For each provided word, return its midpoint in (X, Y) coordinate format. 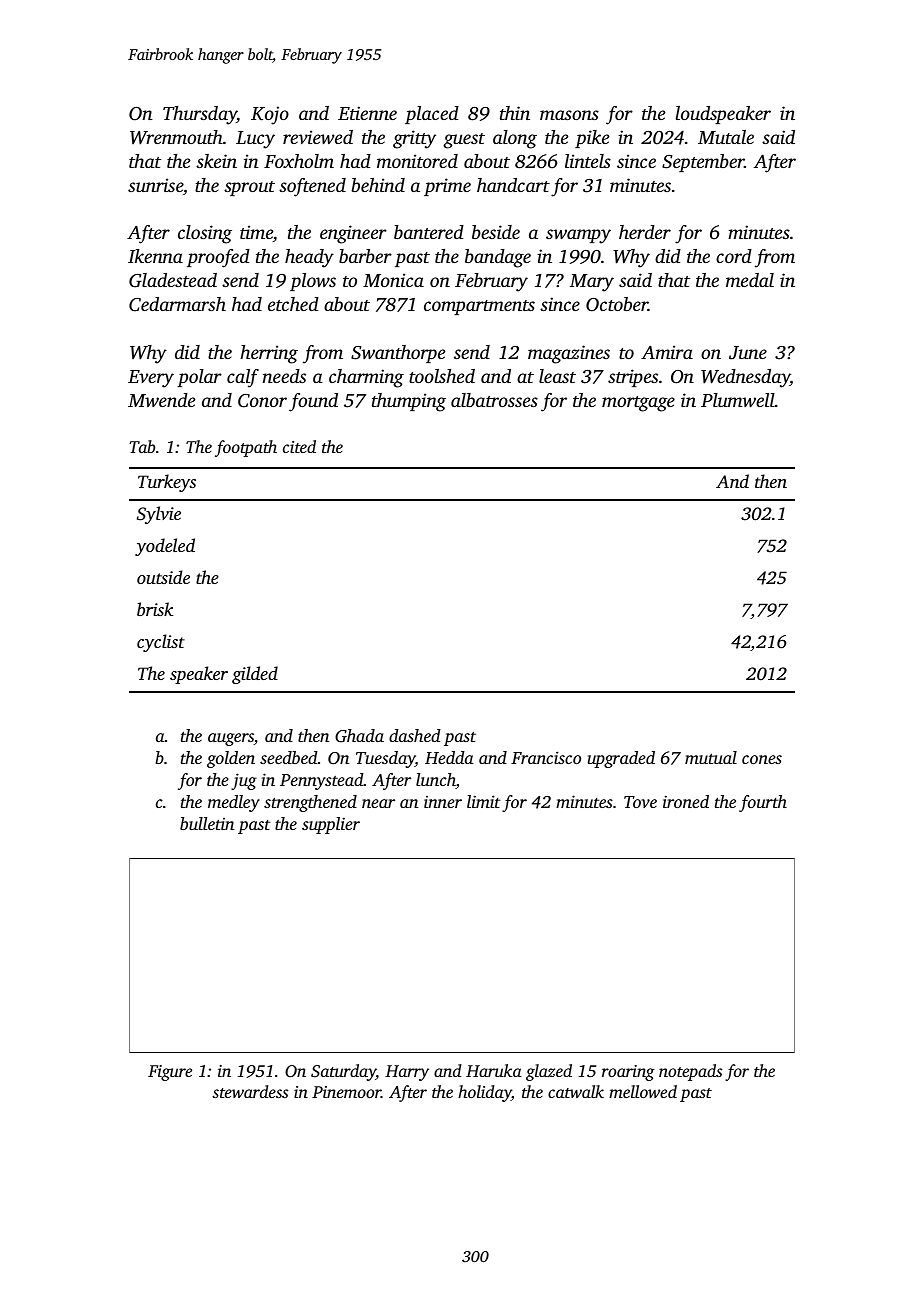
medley (234, 803)
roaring (628, 1073)
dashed (415, 735)
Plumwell (738, 400)
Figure (170, 1073)
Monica (393, 280)
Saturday (343, 1072)
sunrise (155, 185)
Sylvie (159, 515)
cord (734, 256)
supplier (331, 825)
